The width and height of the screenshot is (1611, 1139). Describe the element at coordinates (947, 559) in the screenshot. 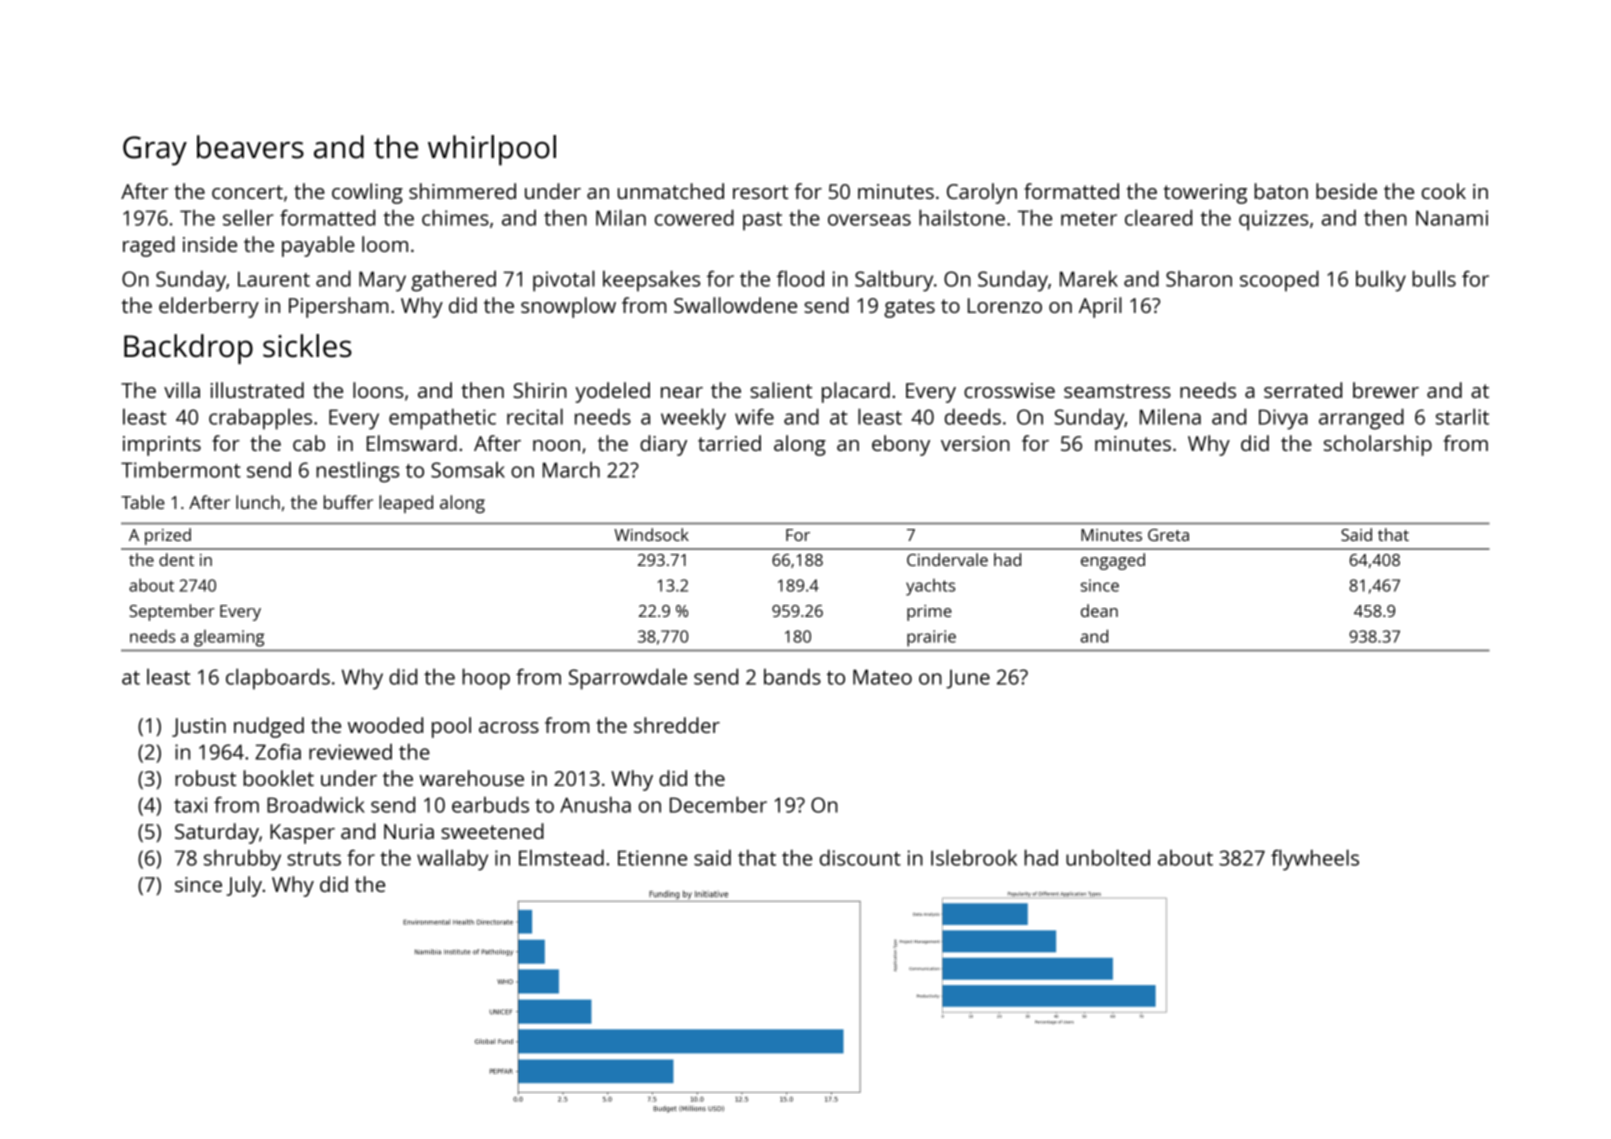

I see `Cindervale` at that location.
